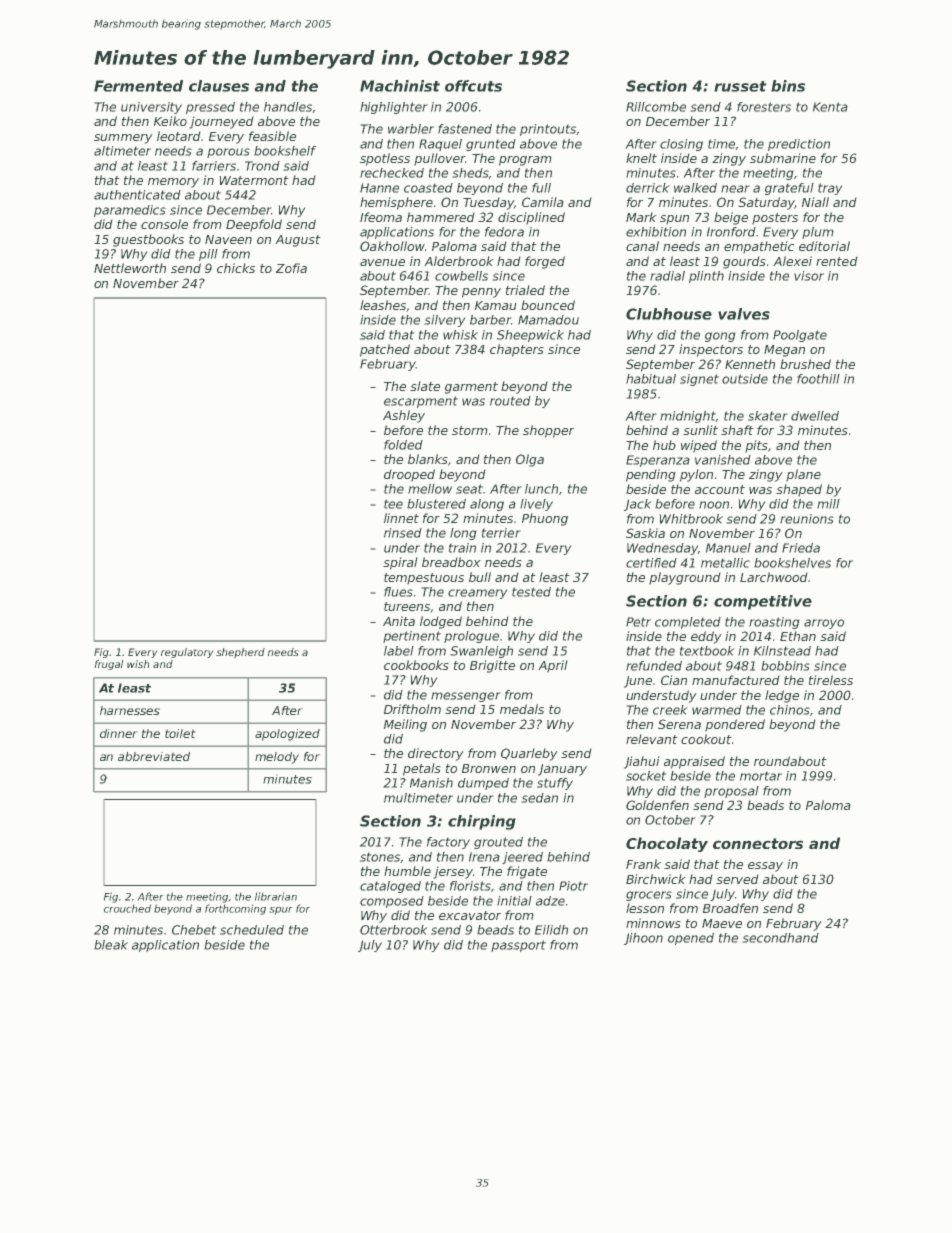  Describe the element at coordinates (740, 86) in the document. I see `russet` at that location.
